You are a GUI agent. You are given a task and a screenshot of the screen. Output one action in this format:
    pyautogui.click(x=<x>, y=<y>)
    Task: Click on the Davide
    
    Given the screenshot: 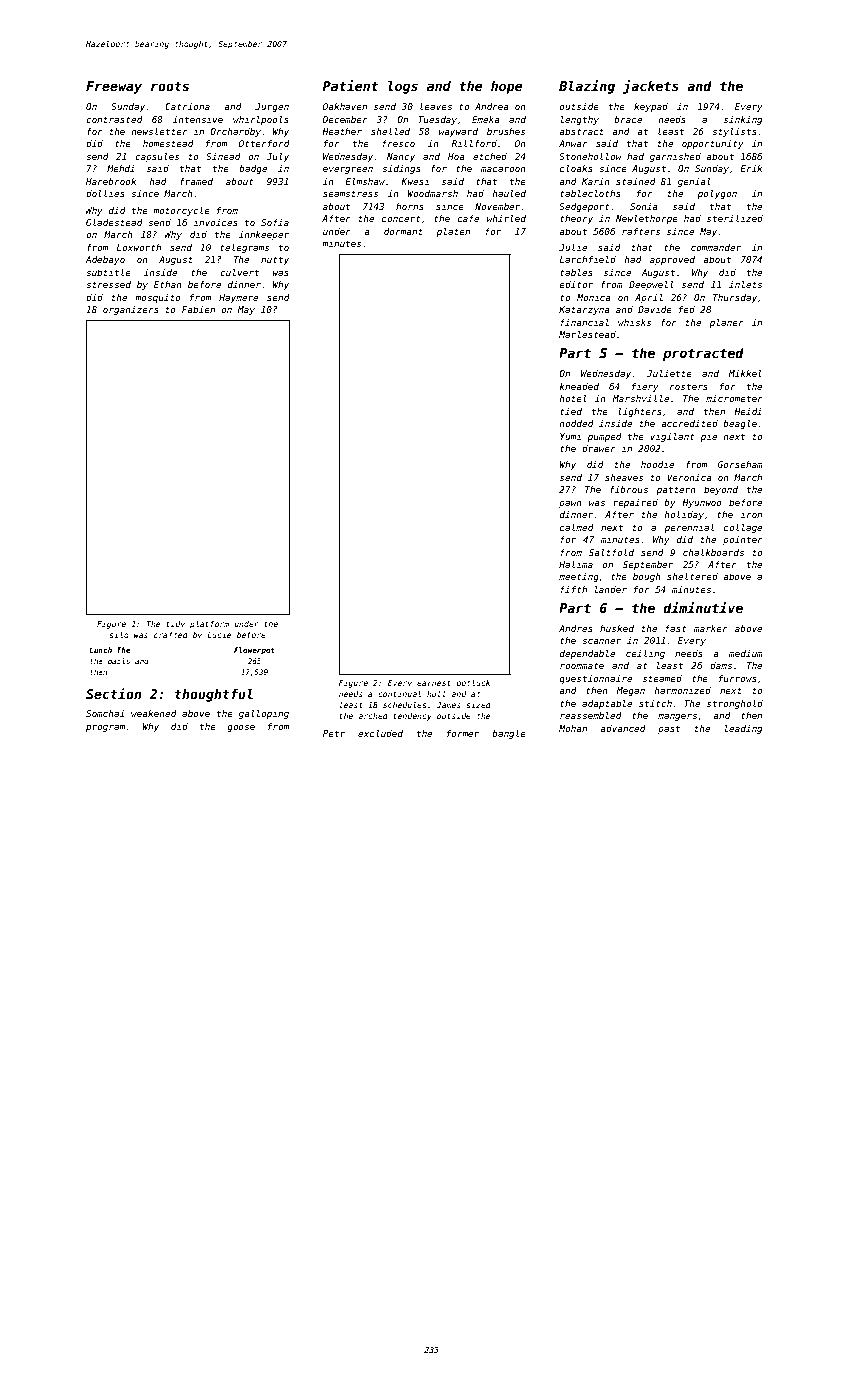 What is the action you would take?
    pyautogui.click(x=655, y=309)
